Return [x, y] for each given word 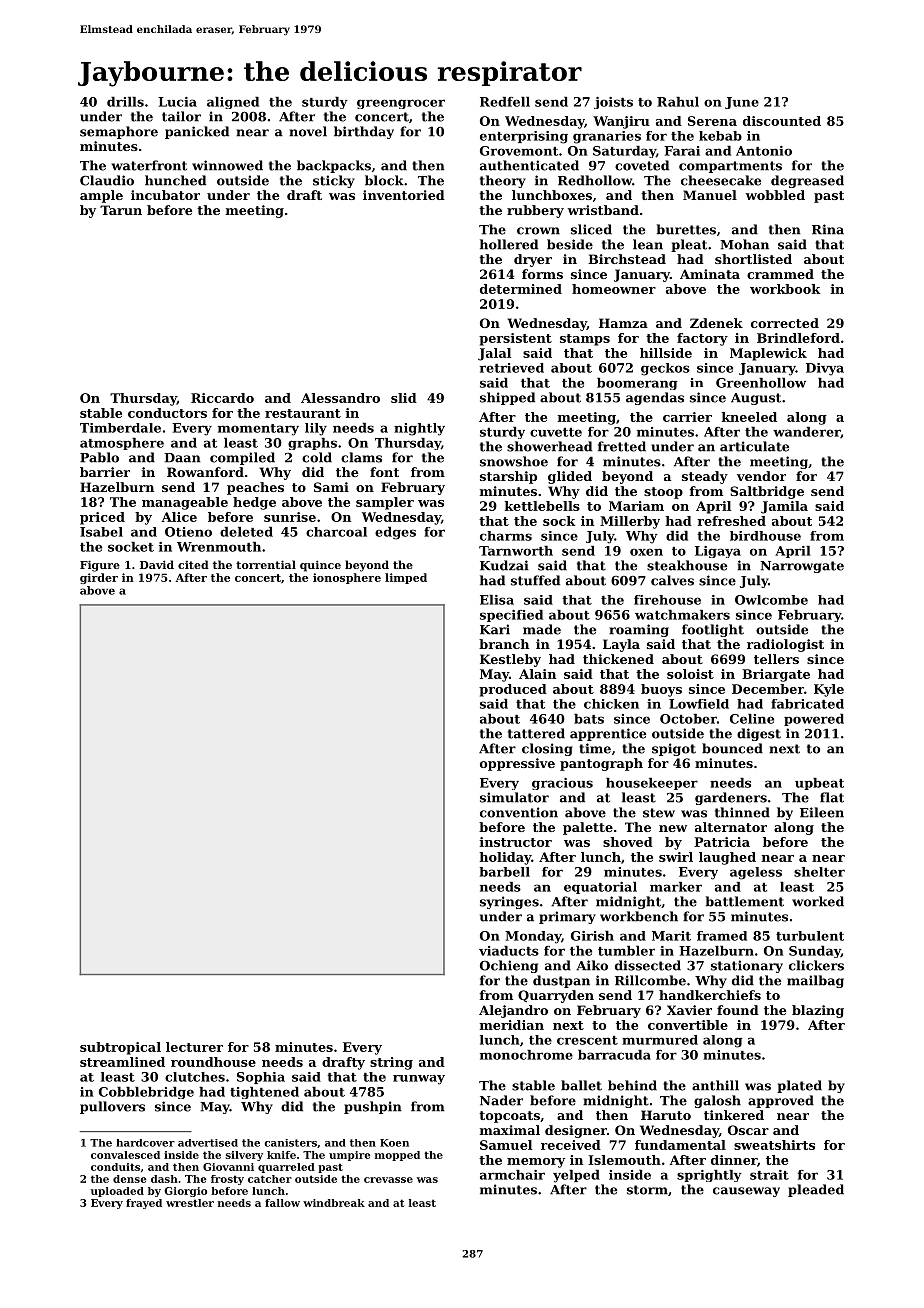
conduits [115, 1167]
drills [125, 102]
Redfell [505, 102]
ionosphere [347, 578]
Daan [182, 458]
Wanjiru [621, 122]
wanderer [807, 432]
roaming [639, 630]
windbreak [334, 1203]
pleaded [816, 1190]
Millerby [630, 522]
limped [406, 578]
